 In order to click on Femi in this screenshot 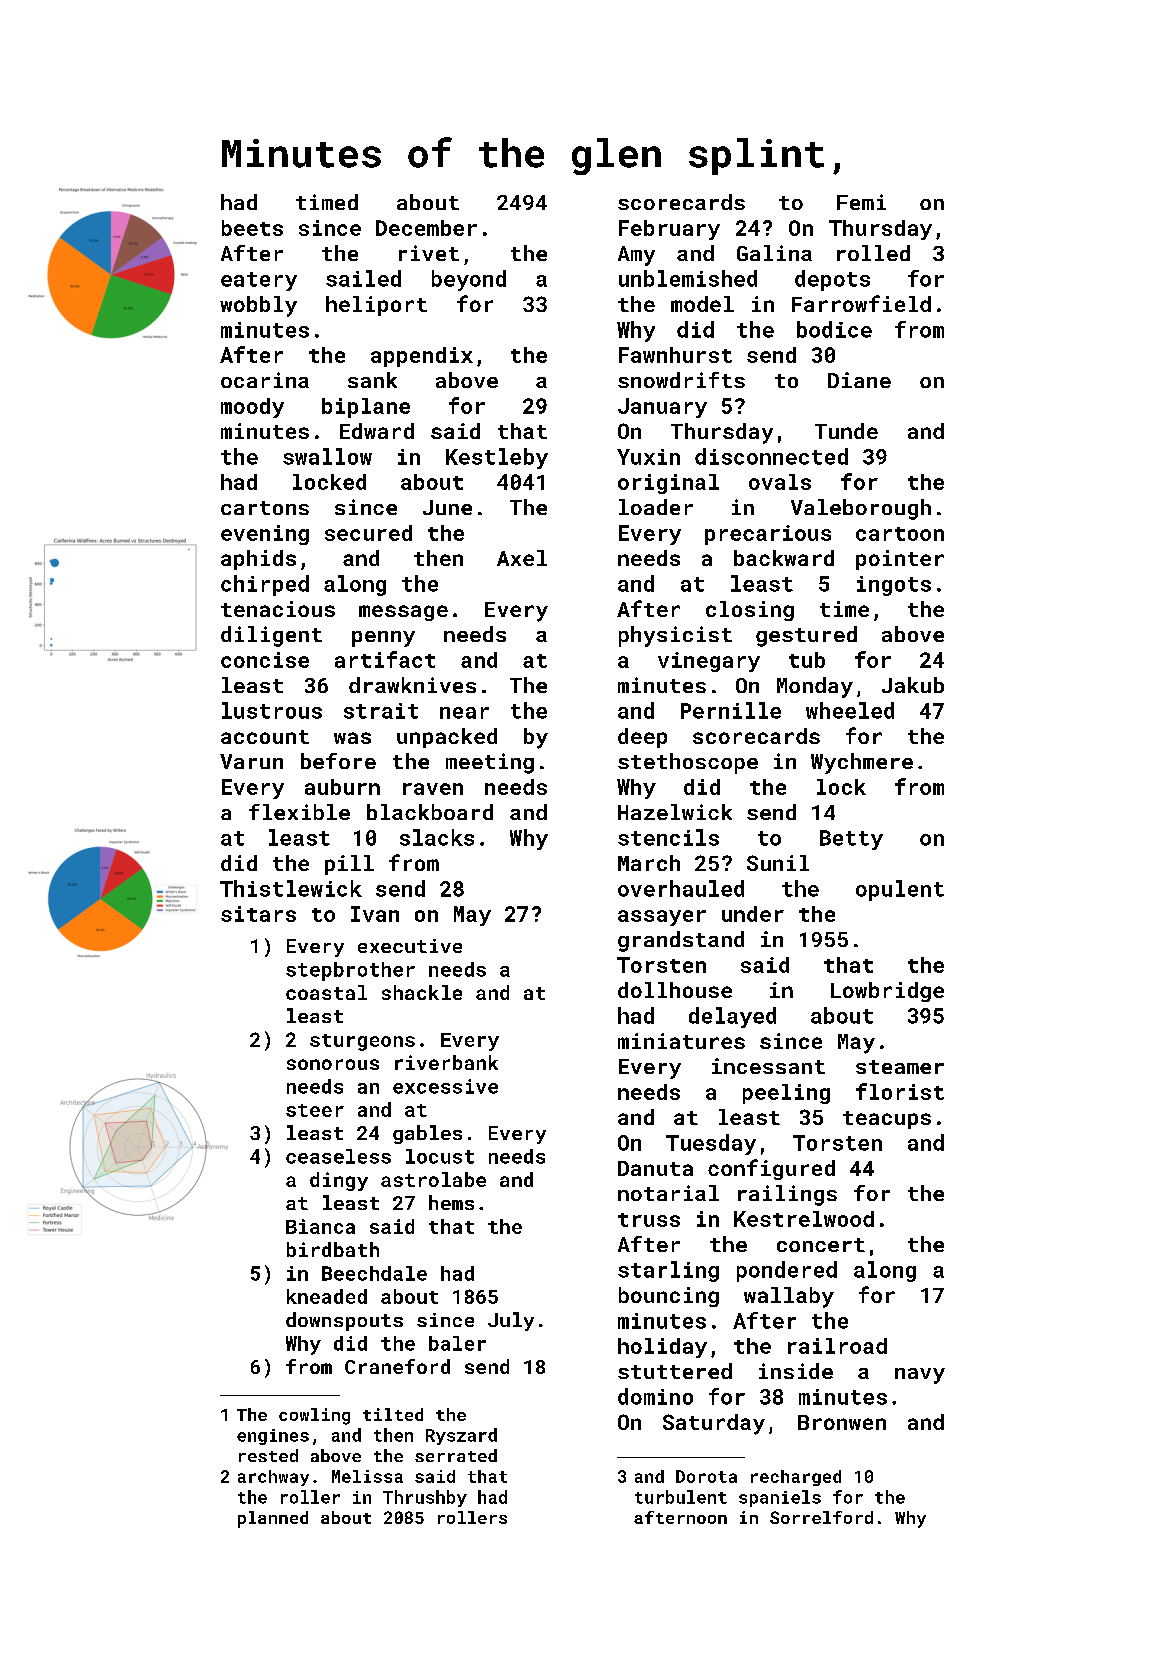, I will do `click(861, 202)`.
